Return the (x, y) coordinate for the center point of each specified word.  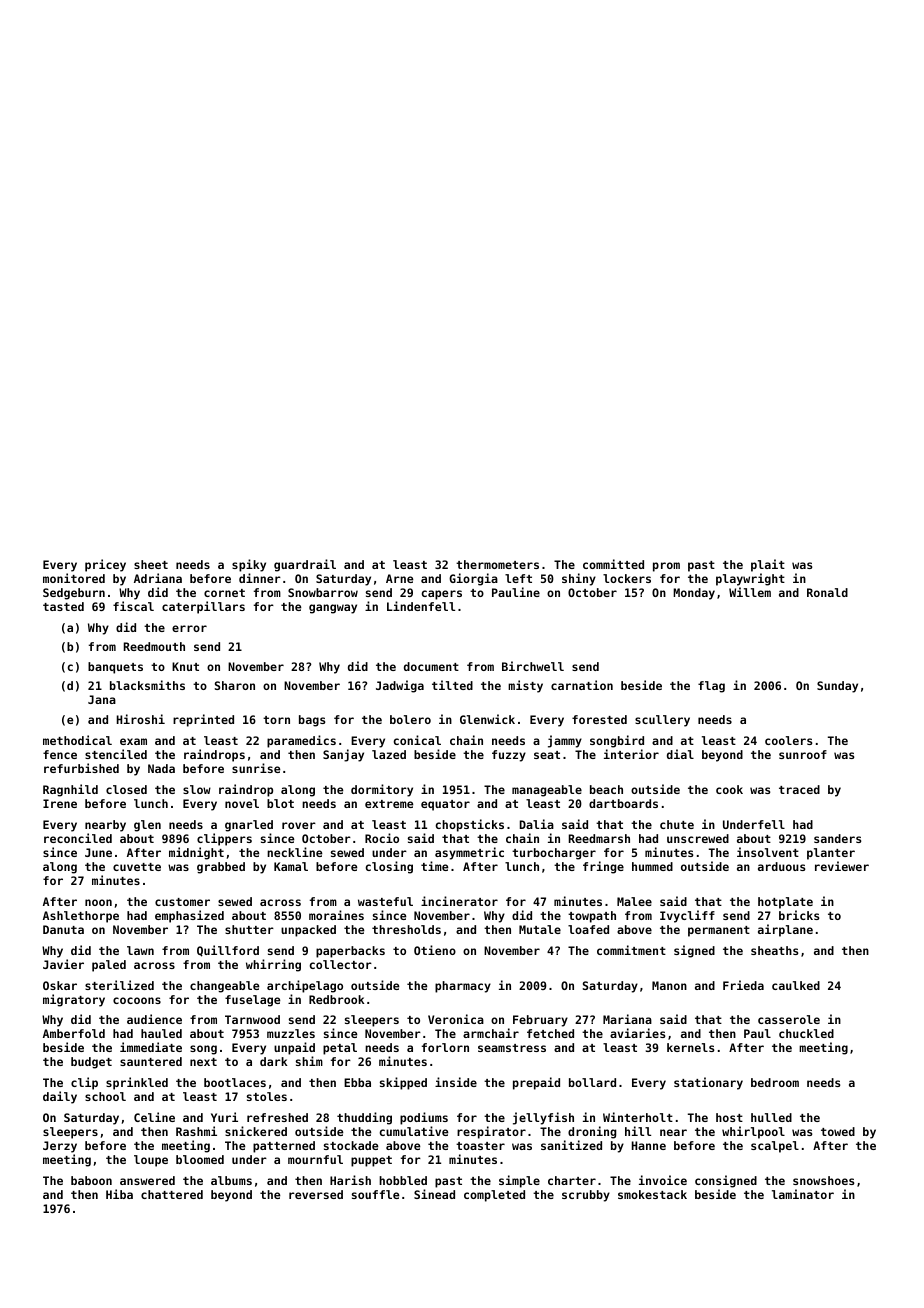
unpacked (308, 931)
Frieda (743, 985)
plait (768, 565)
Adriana (158, 578)
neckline (294, 852)
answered (147, 1180)
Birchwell (533, 666)
